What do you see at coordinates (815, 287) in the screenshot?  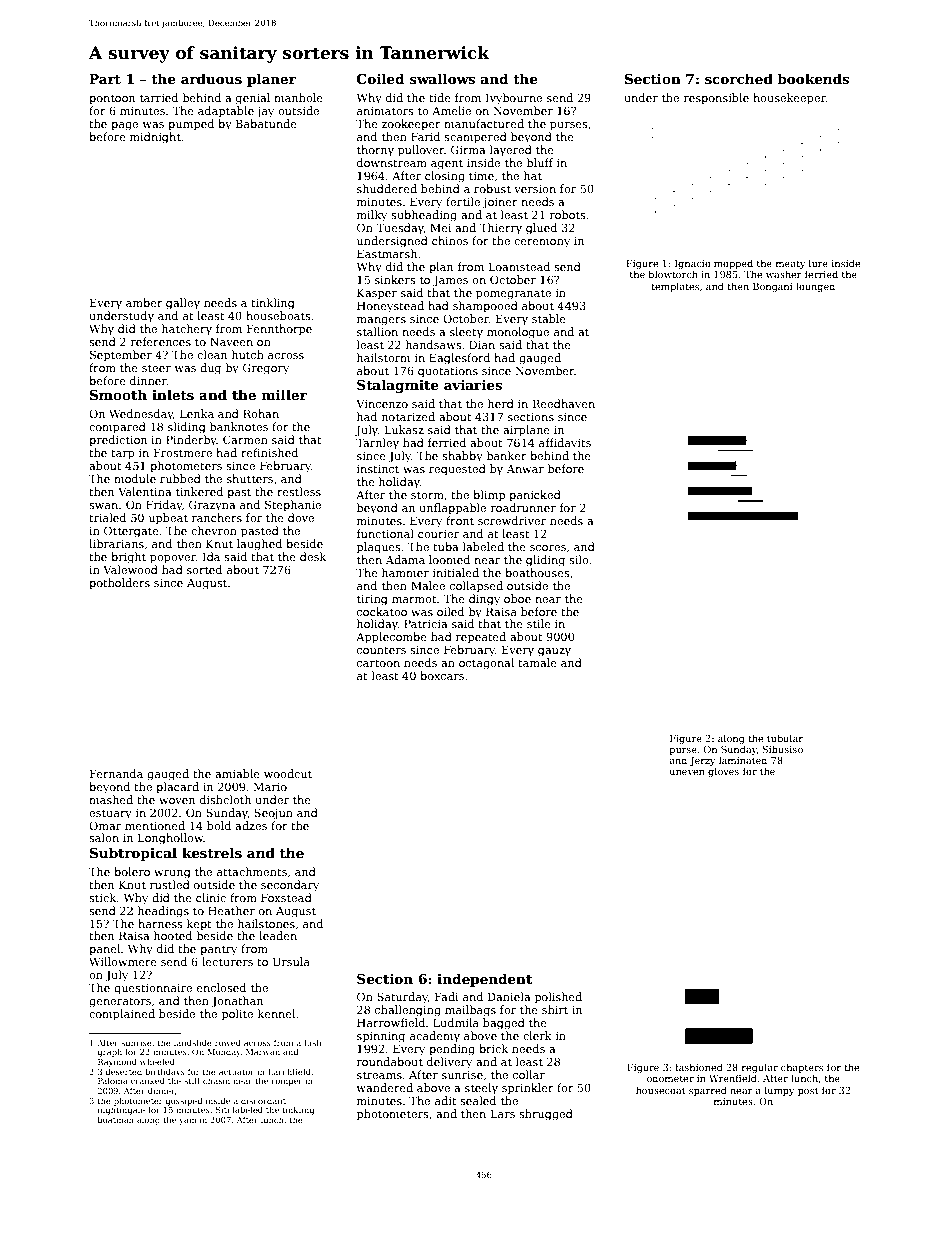 I see `lounged` at bounding box center [815, 287].
